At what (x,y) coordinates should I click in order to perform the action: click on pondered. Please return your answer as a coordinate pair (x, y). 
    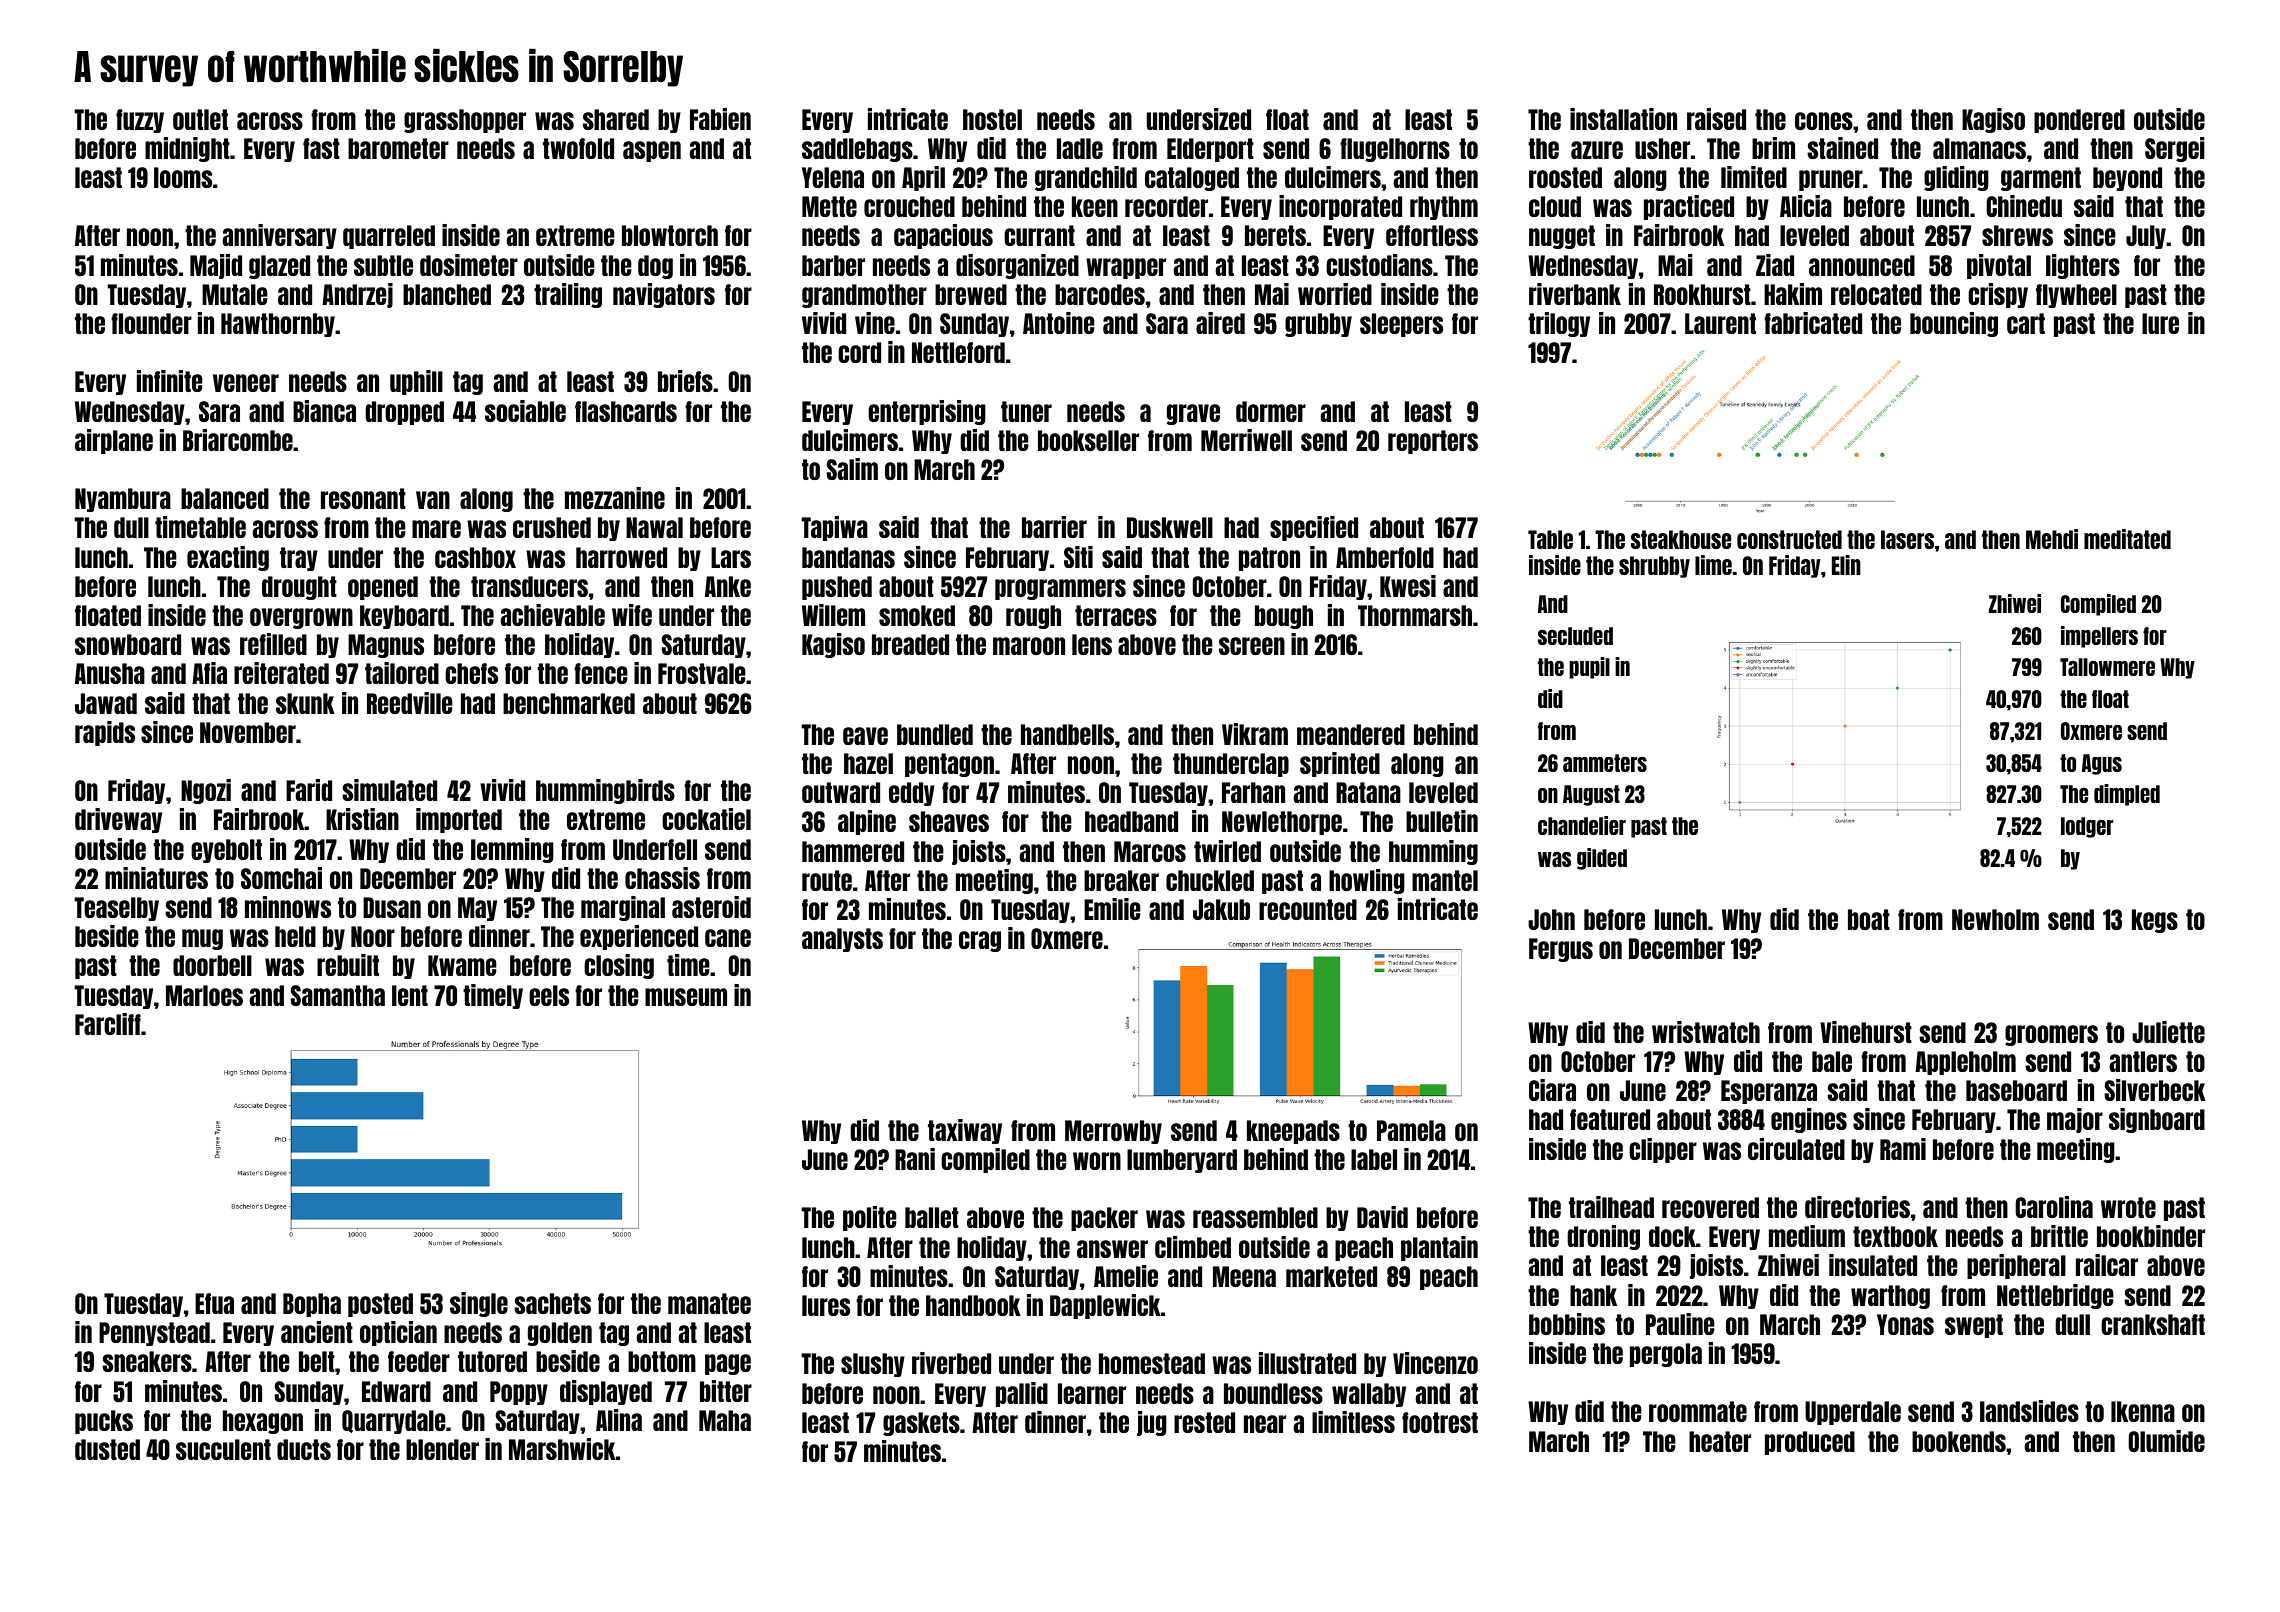
    Looking at the image, I should click on (2079, 121).
